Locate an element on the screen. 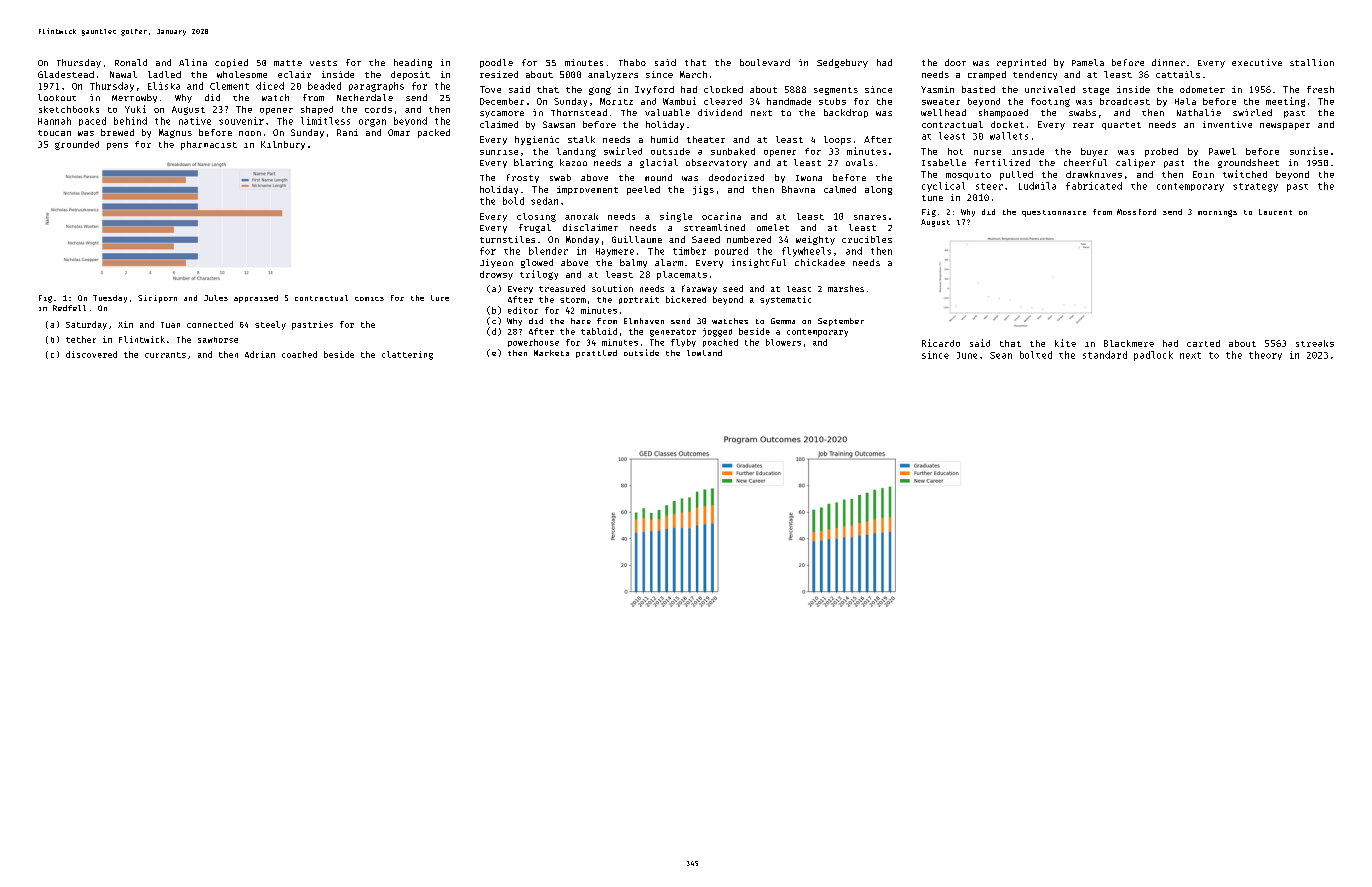  Redfell is located at coordinates (69, 308).
